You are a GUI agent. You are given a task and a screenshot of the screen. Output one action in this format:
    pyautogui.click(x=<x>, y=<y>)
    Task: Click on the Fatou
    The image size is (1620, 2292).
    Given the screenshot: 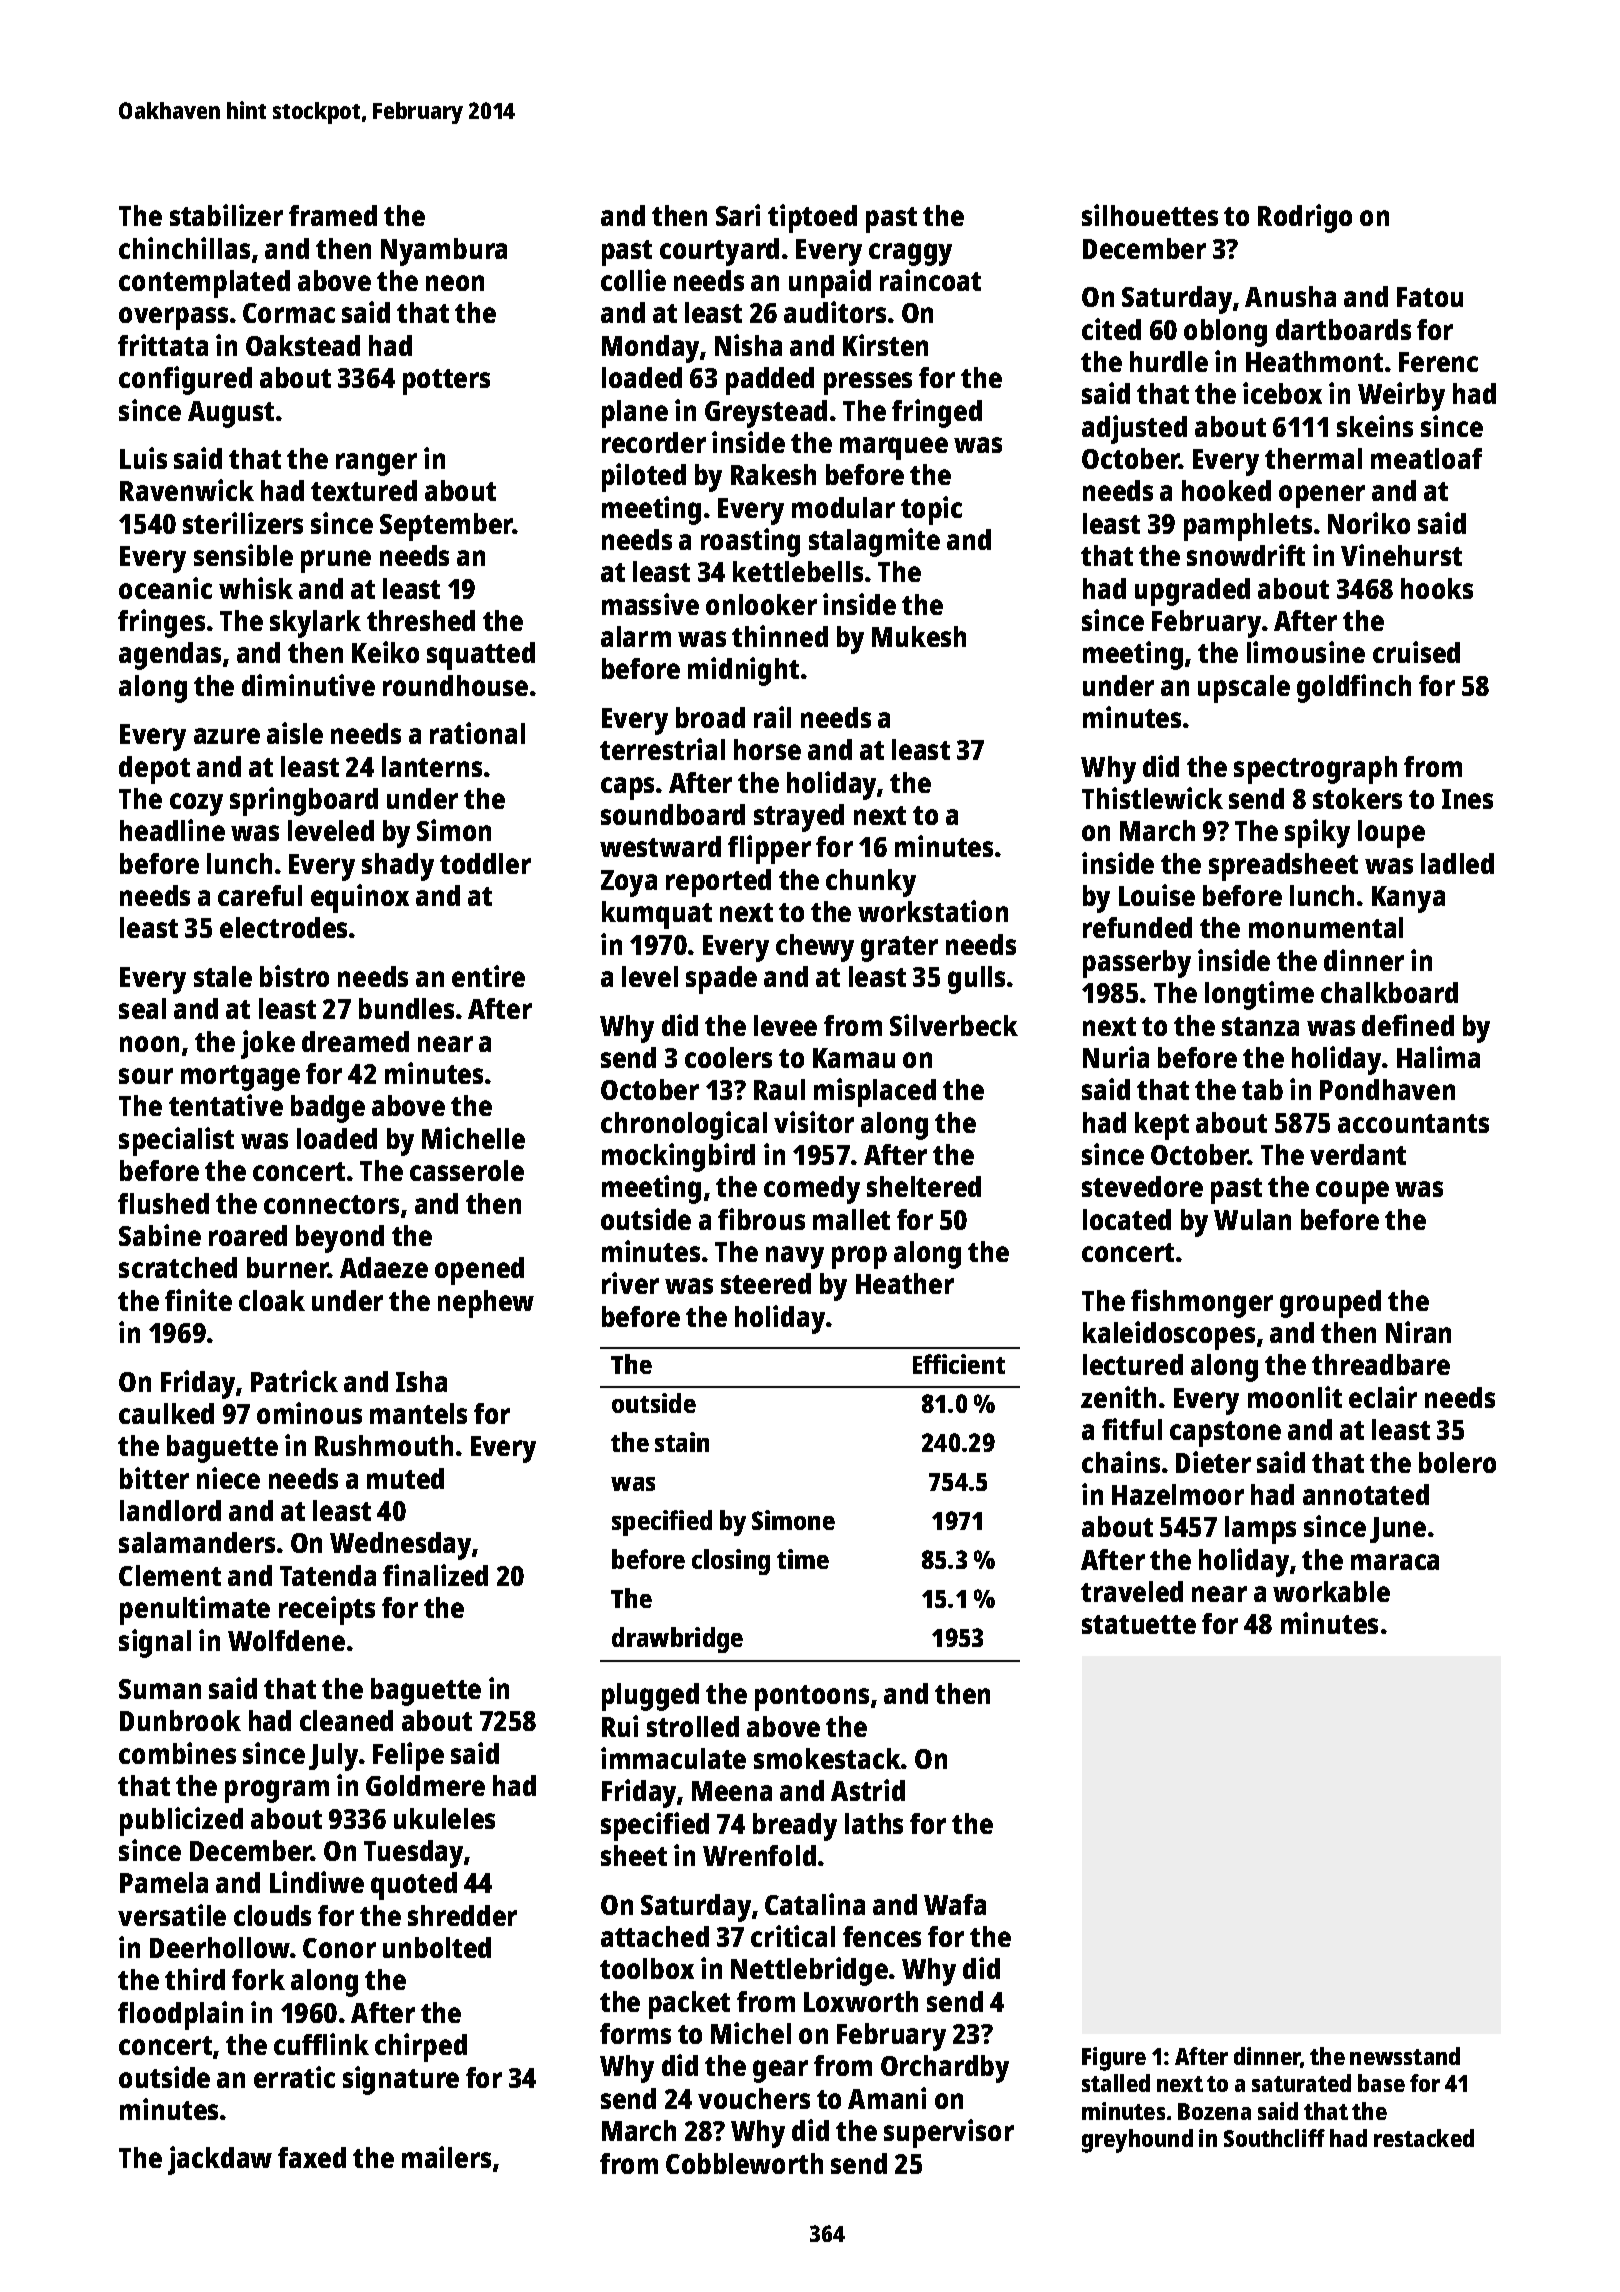 What is the action you would take?
    pyautogui.click(x=1430, y=297)
